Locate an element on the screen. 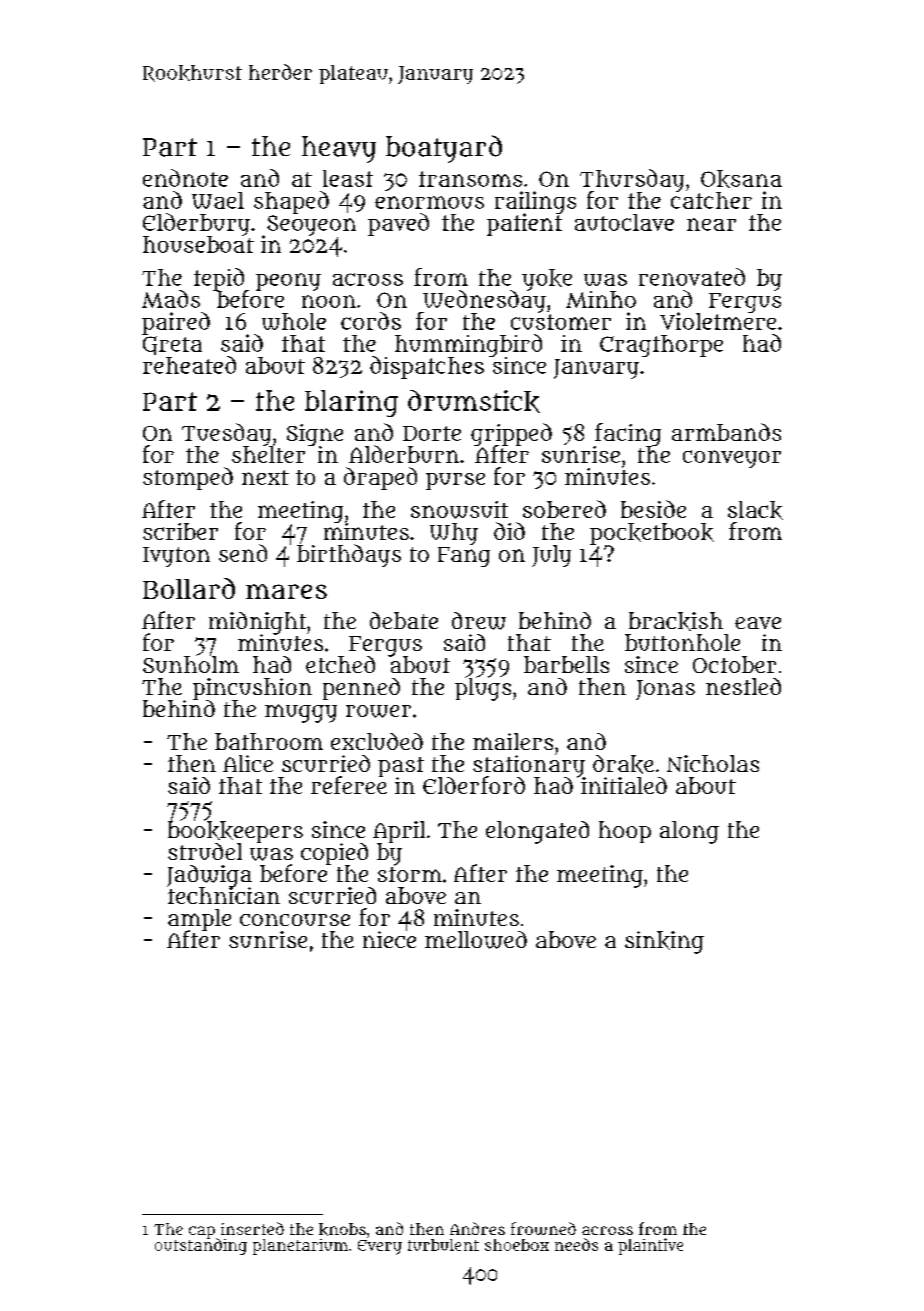 This screenshot has height=1311, width=924. brackish is located at coordinates (676, 621).
